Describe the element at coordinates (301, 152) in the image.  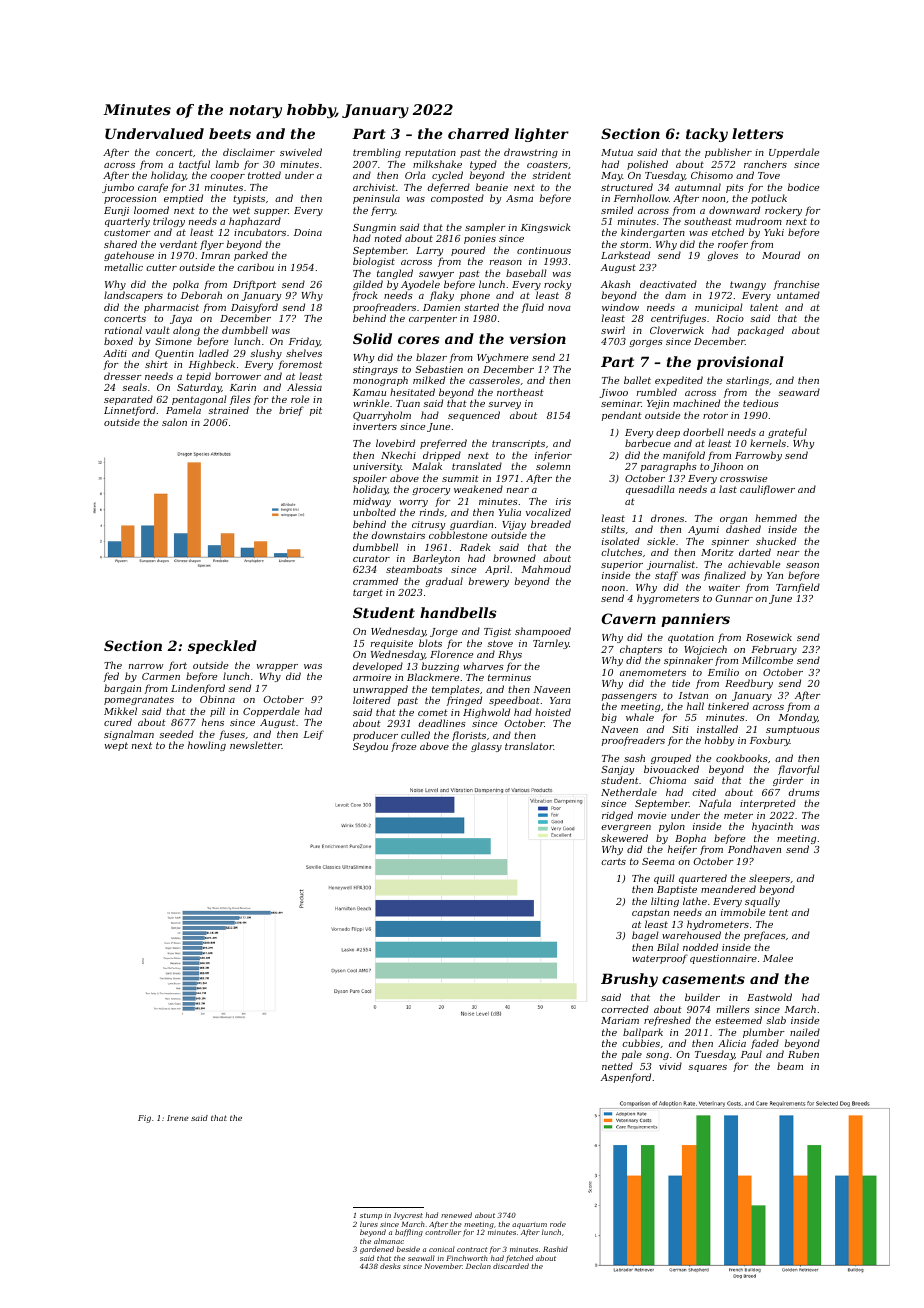
I see `swiveled` at that location.
